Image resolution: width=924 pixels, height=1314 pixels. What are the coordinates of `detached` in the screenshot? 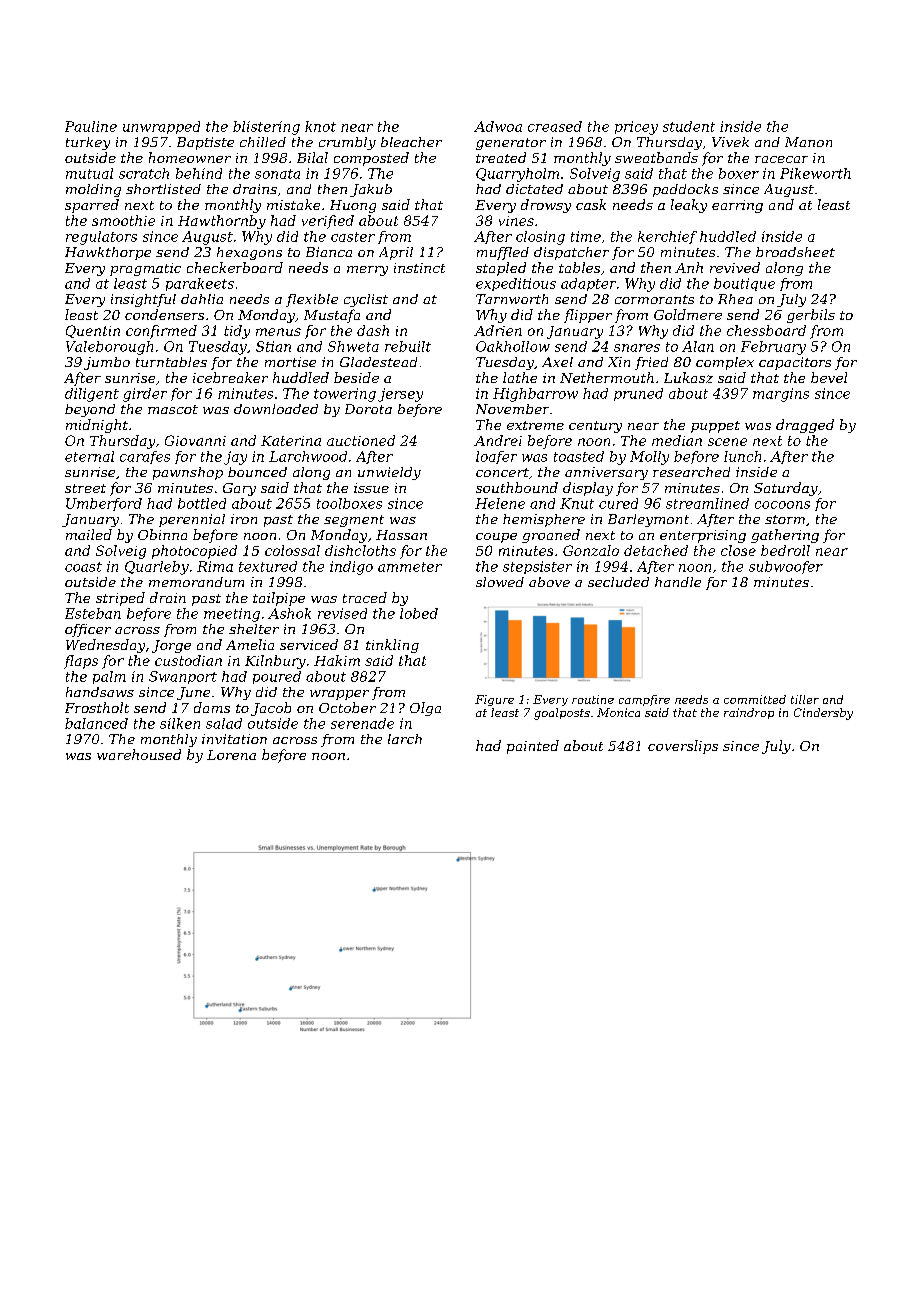 It's located at (656, 550).
